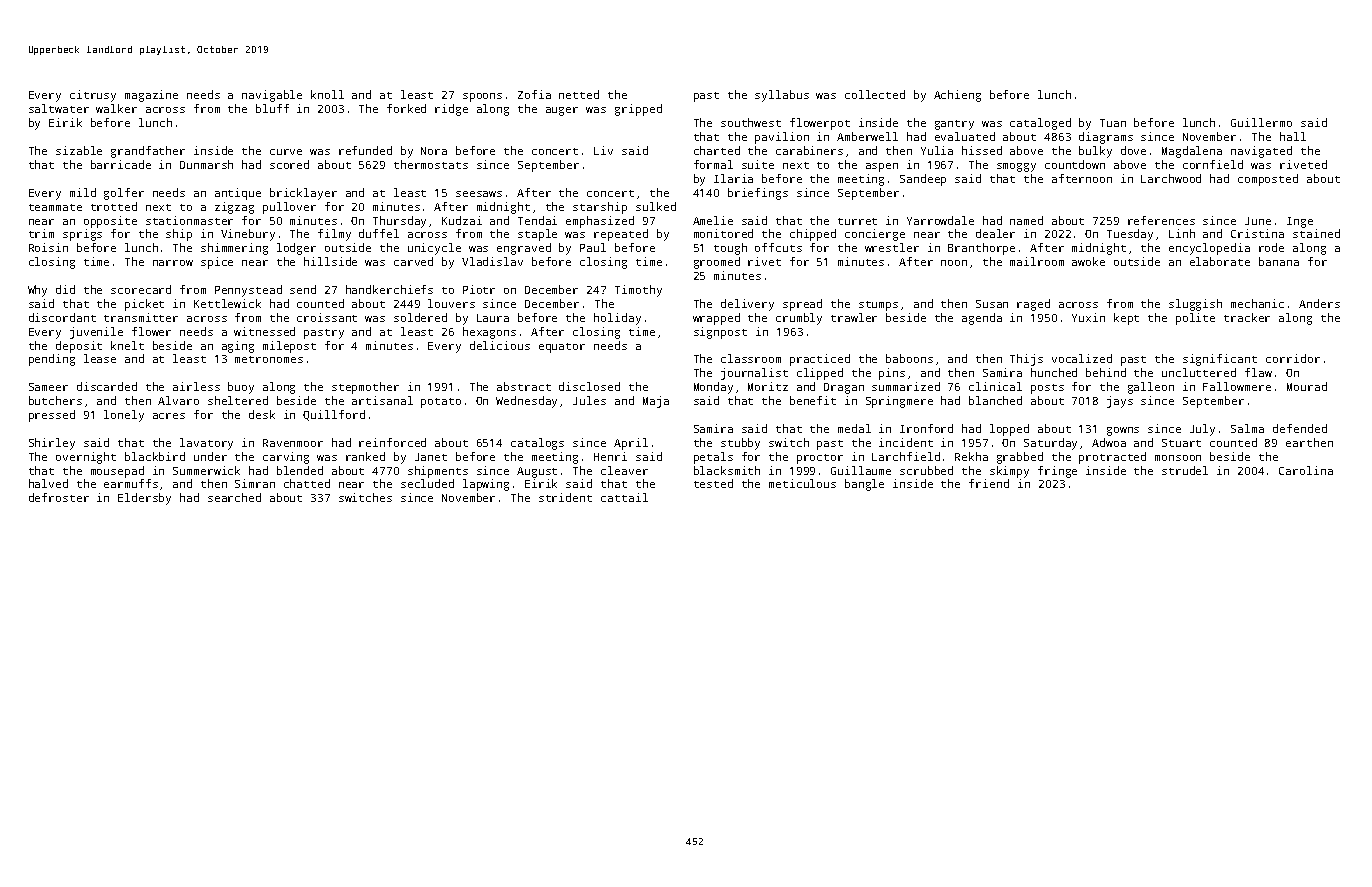 Image resolution: width=1372 pixels, height=887 pixels. Describe the element at coordinates (1185, 470) in the image. I see `strudel` at that location.
